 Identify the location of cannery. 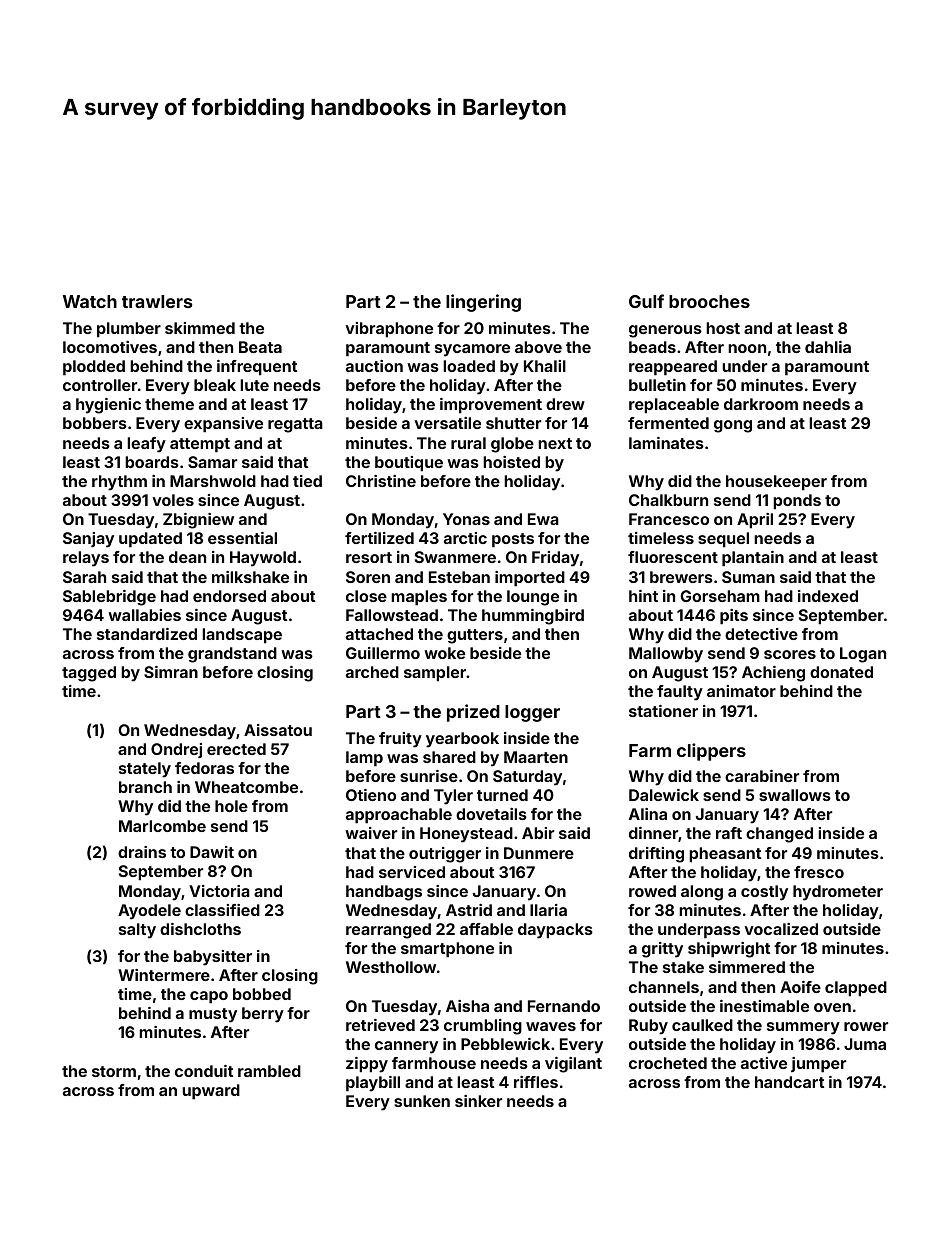
(406, 1047).
